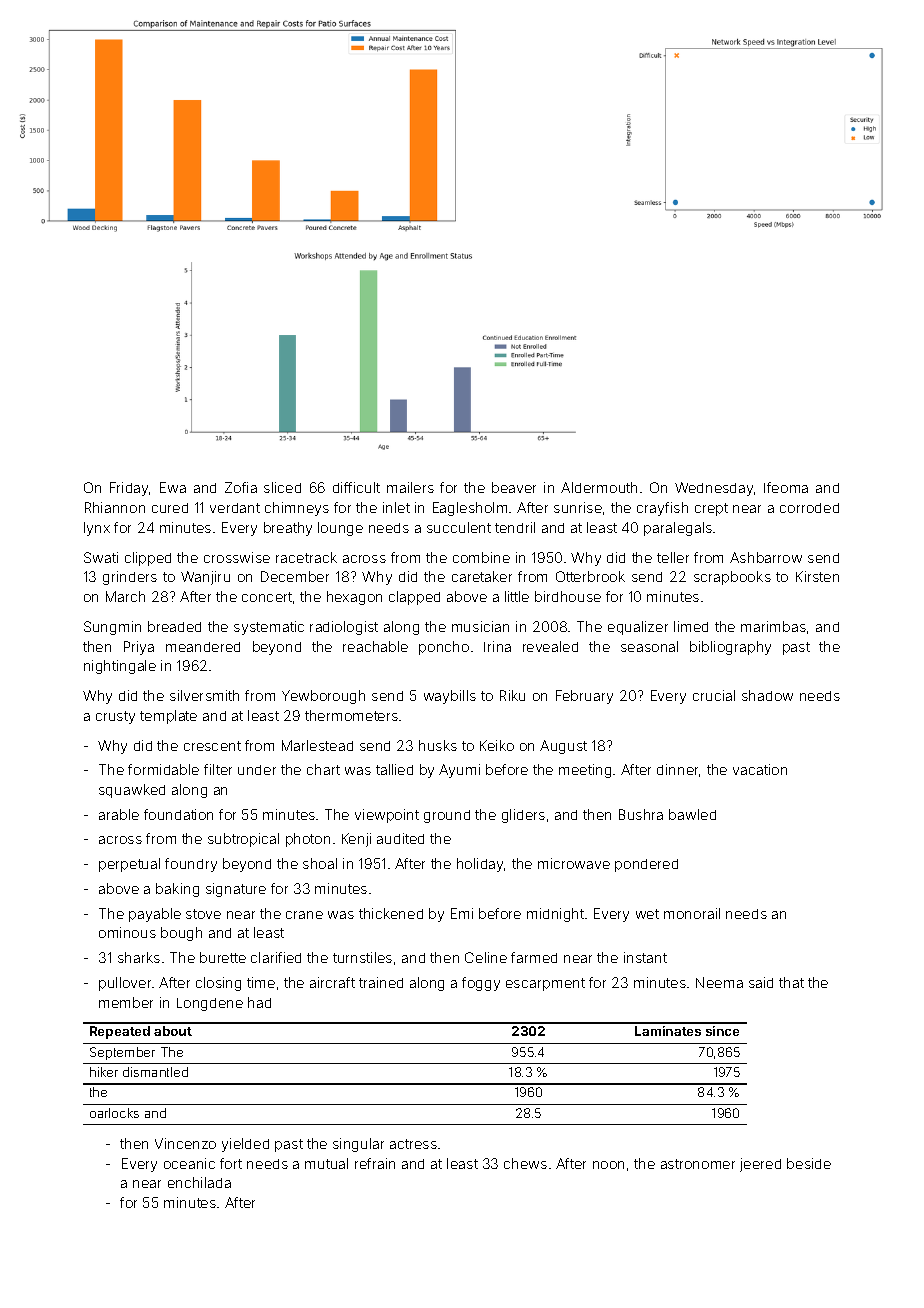 The width and height of the screenshot is (924, 1308). What do you see at coordinates (514, 487) in the screenshot?
I see `beaver` at bounding box center [514, 487].
